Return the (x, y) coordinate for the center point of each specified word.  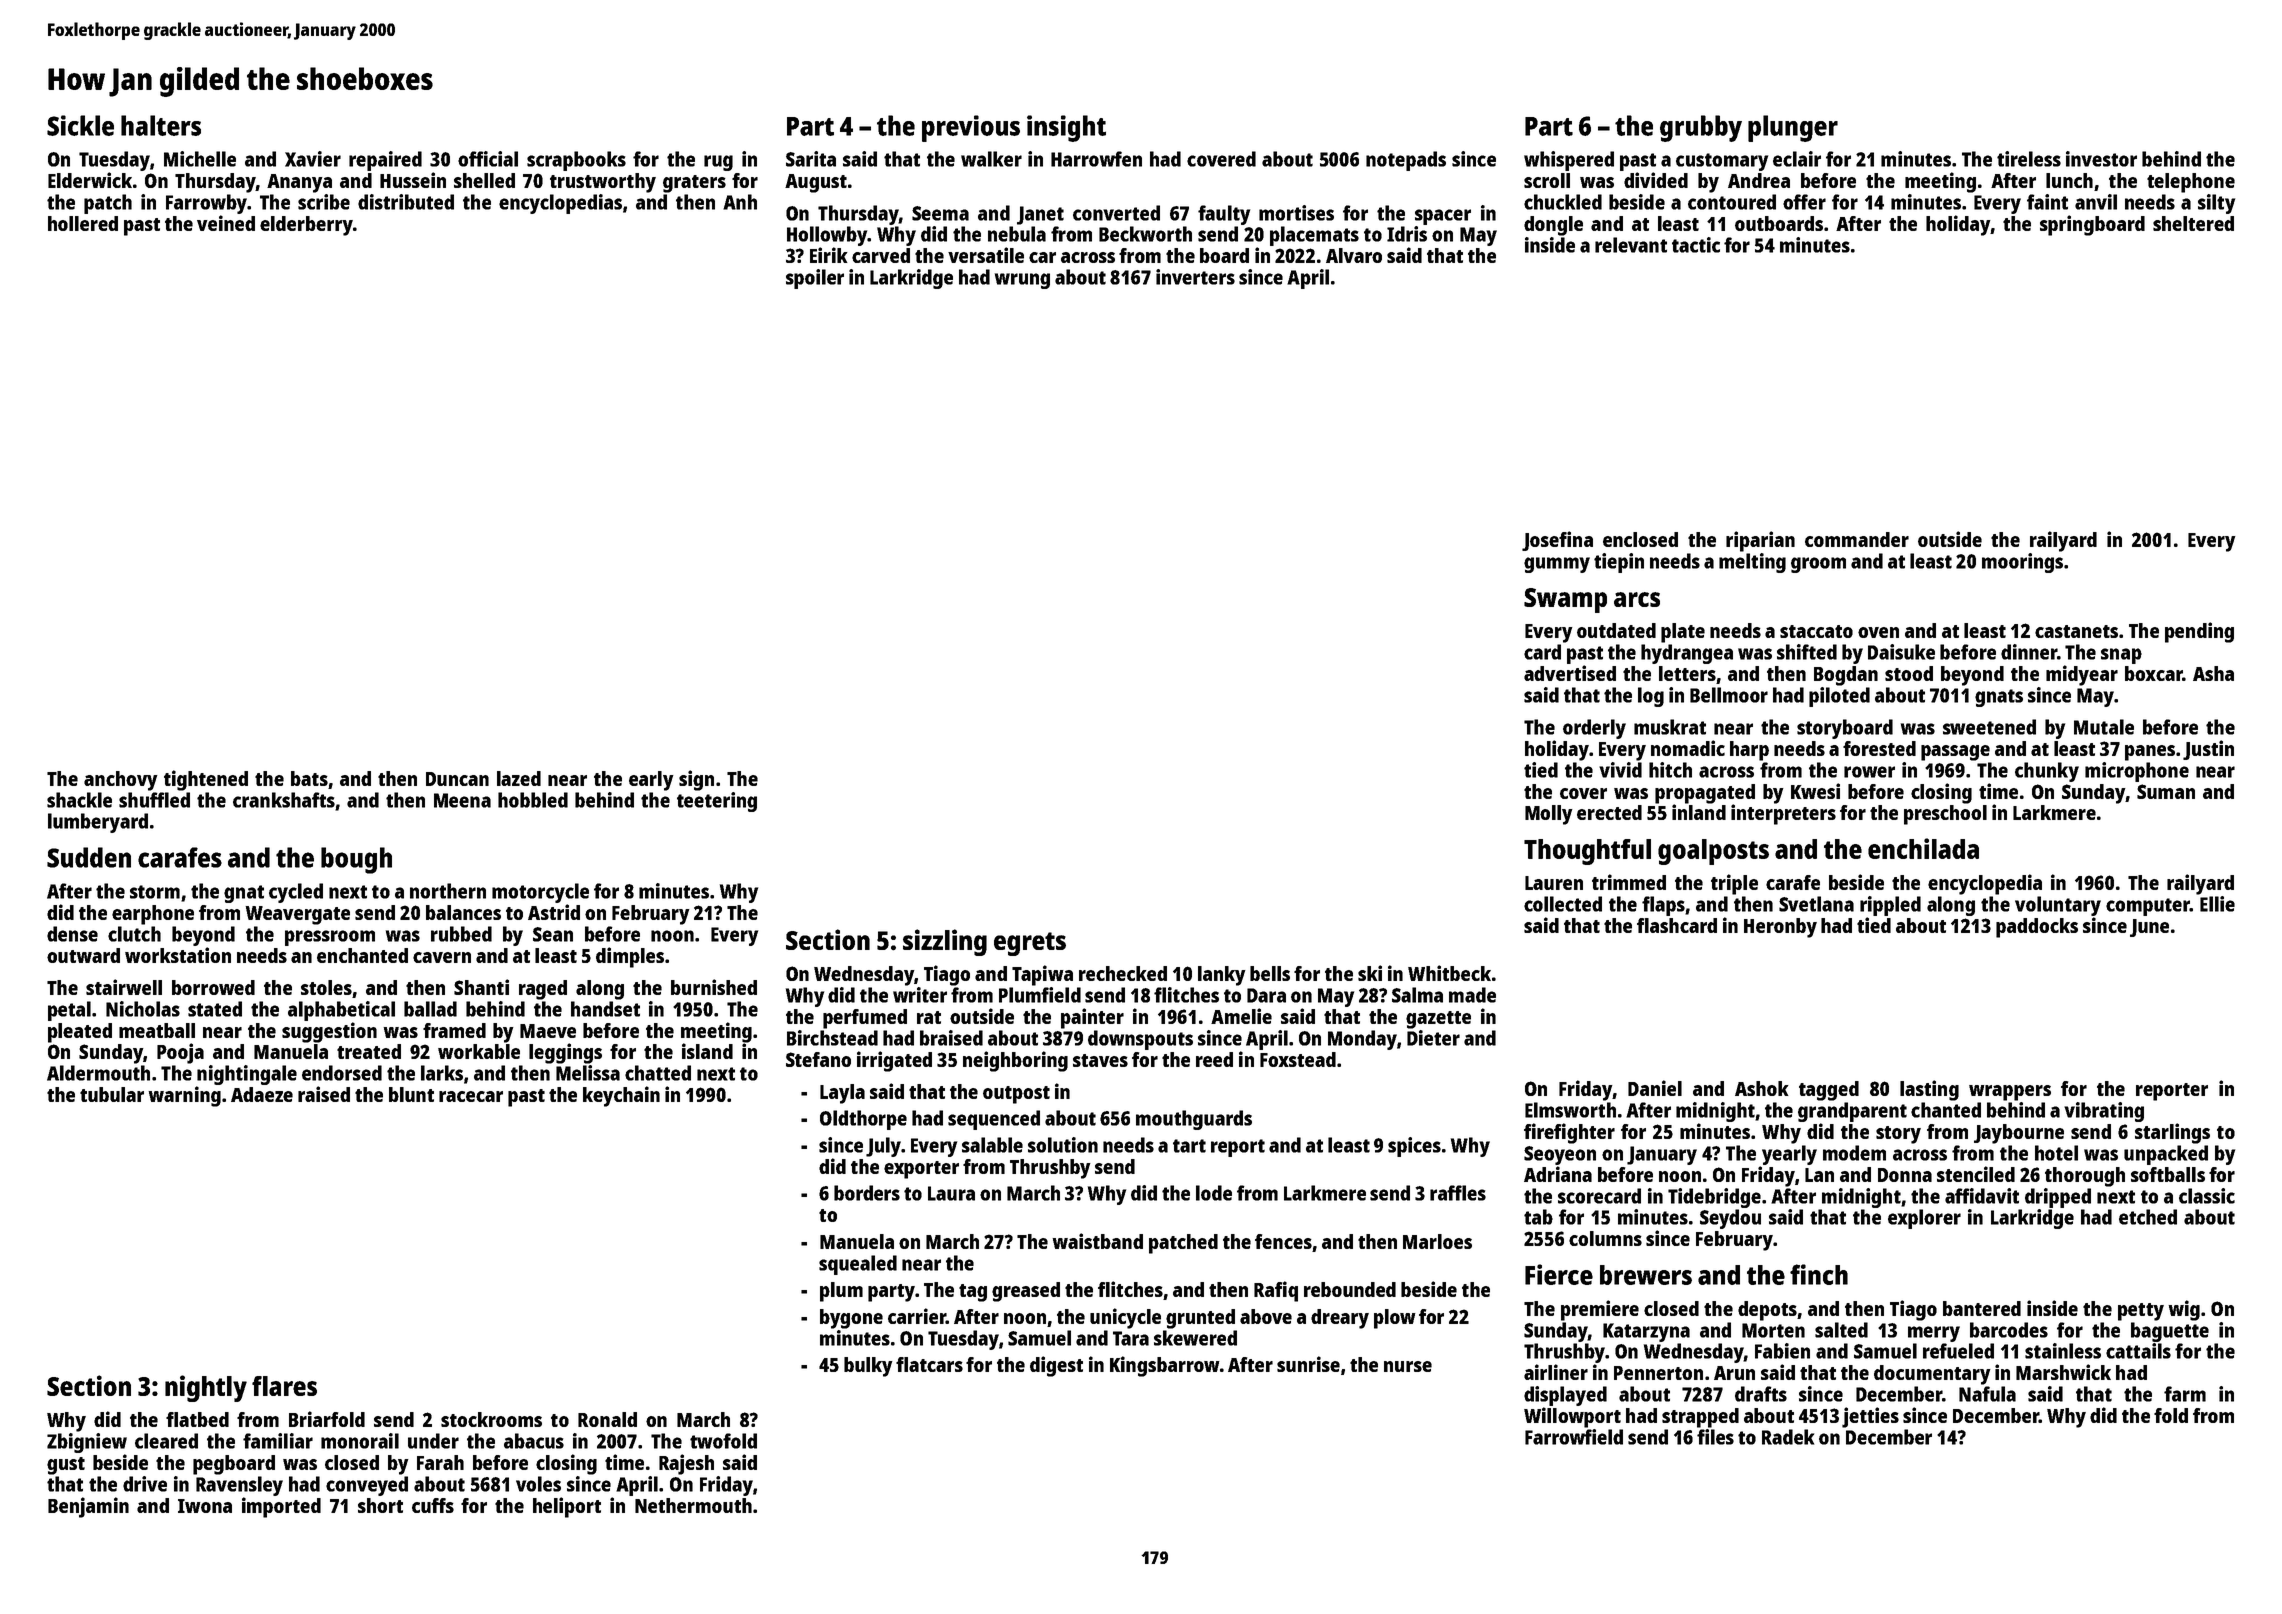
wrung (1022, 281)
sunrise (1308, 1364)
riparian (1760, 541)
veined (226, 223)
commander (1857, 539)
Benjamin (88, 1507)
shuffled (154, 800)
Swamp (1565, 600)
